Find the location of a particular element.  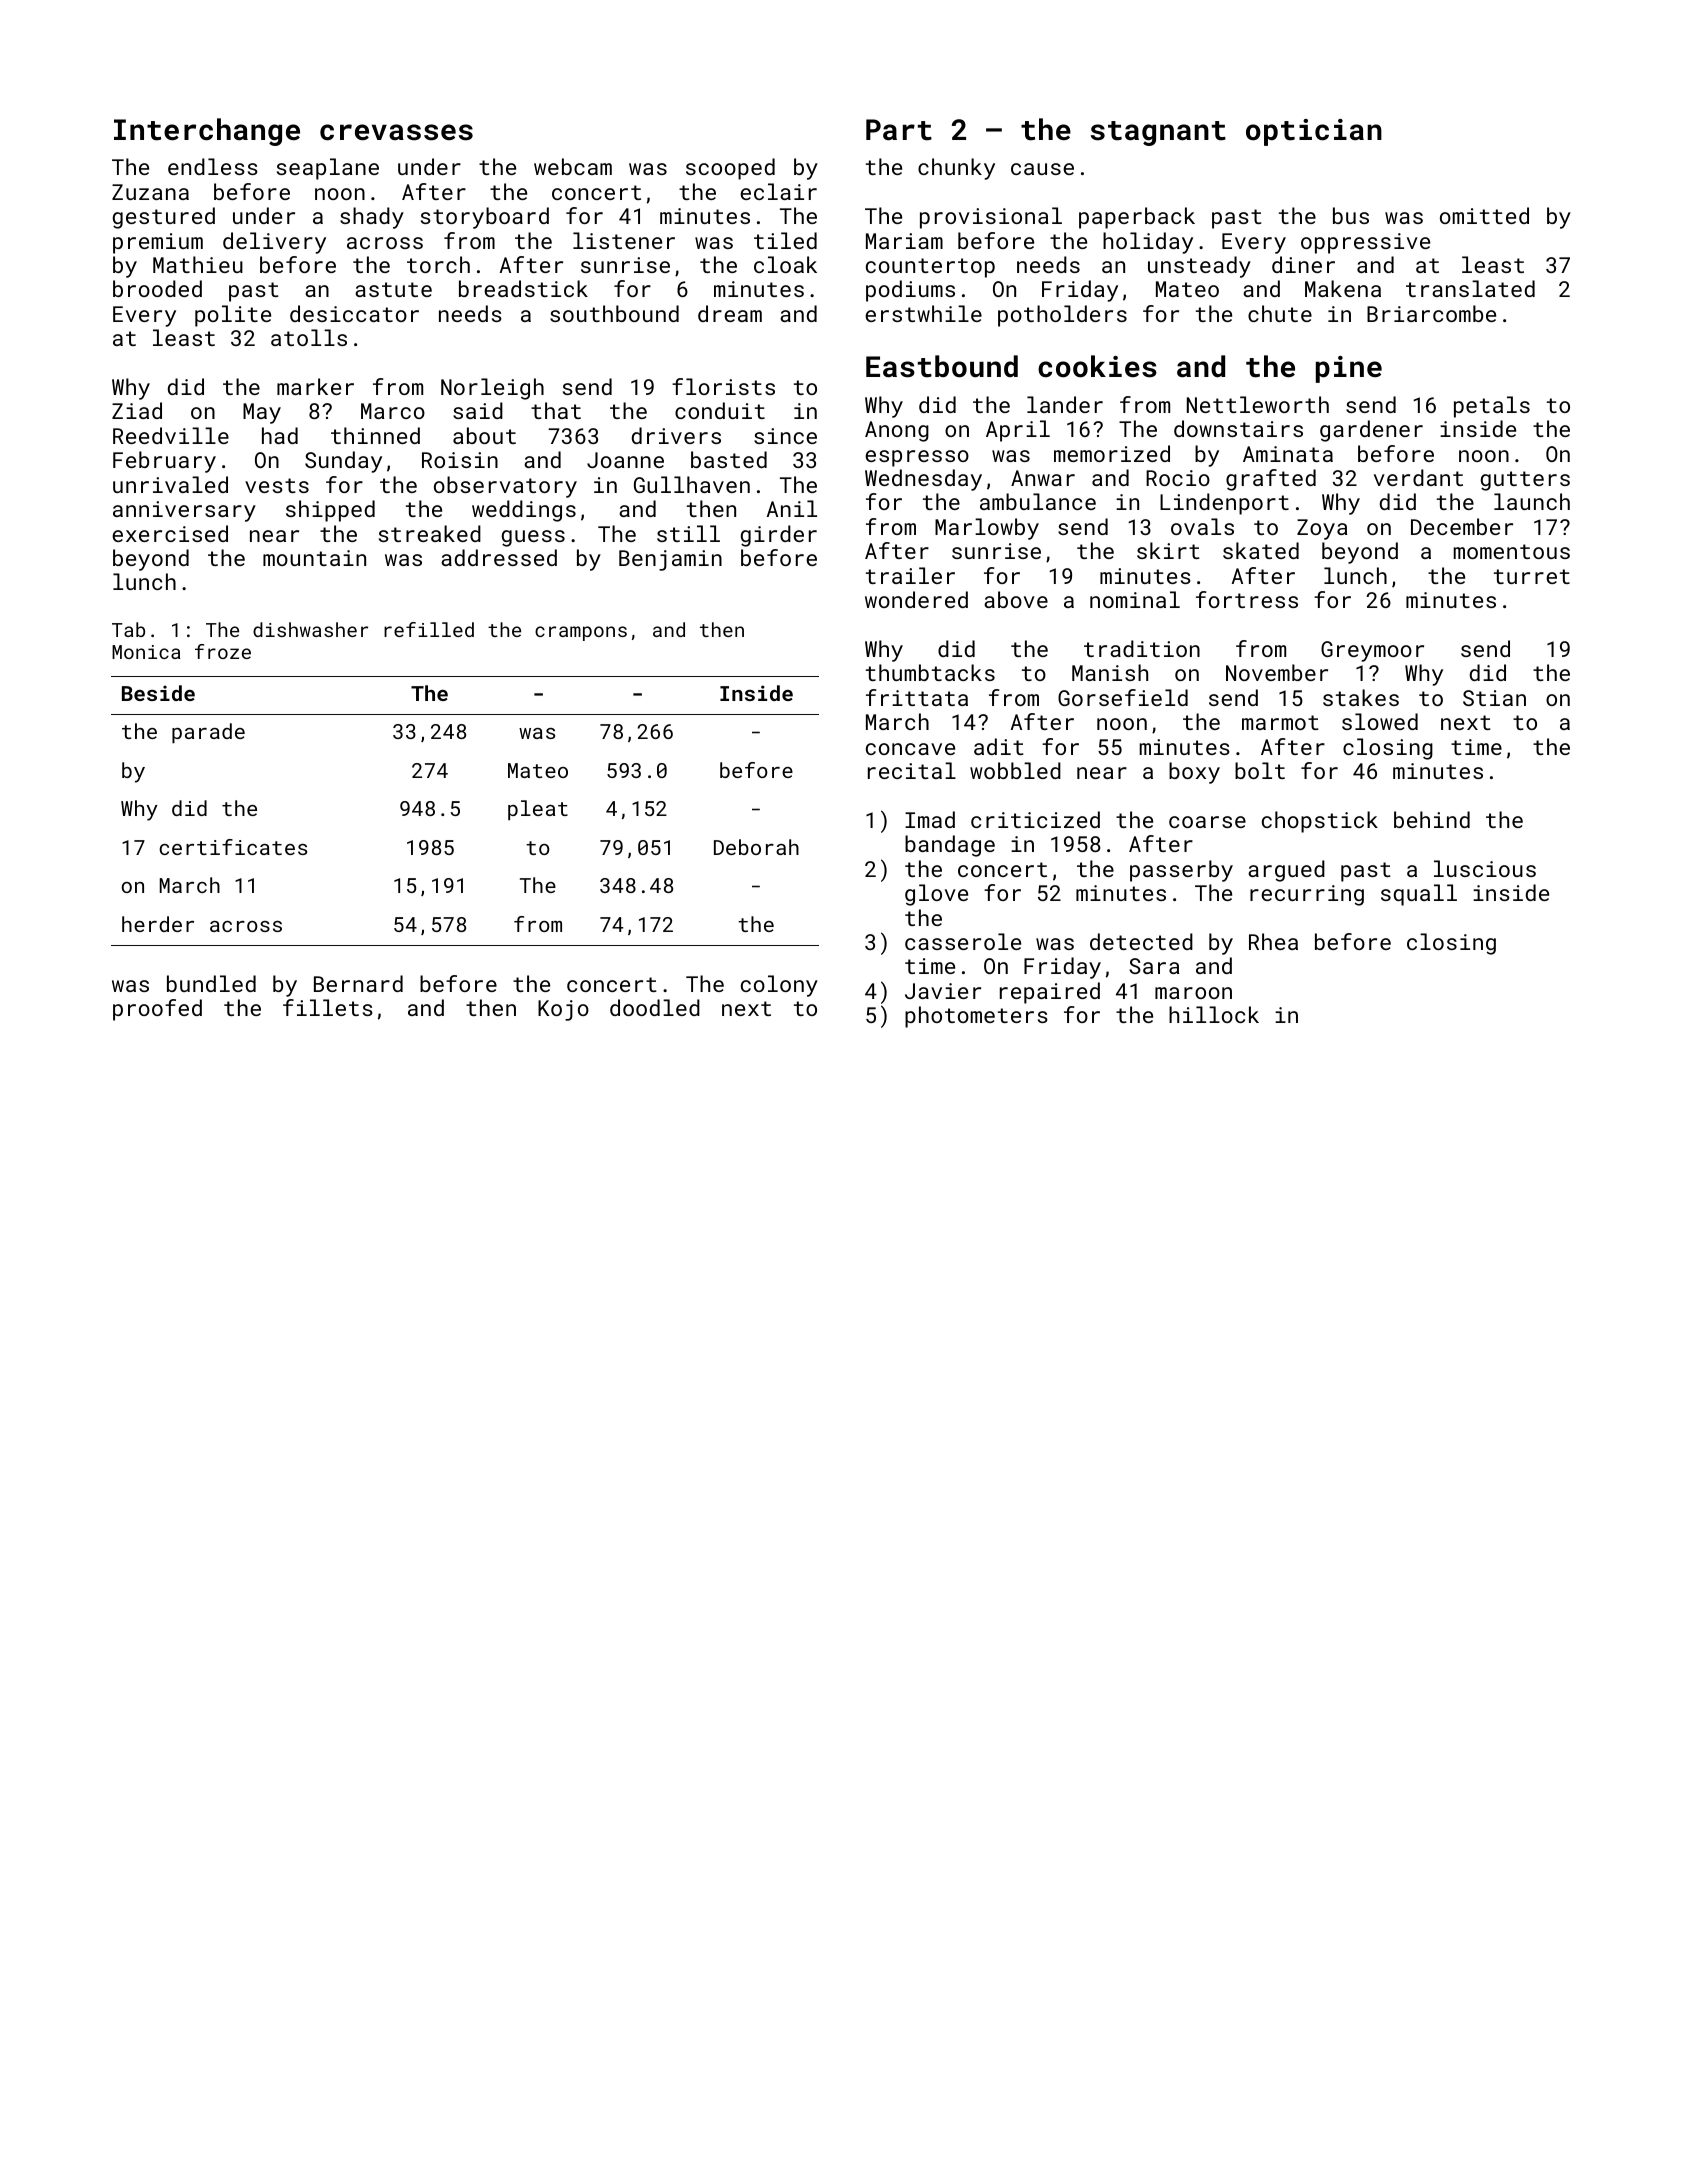

anniversary is located at coordinates (184, 511).
